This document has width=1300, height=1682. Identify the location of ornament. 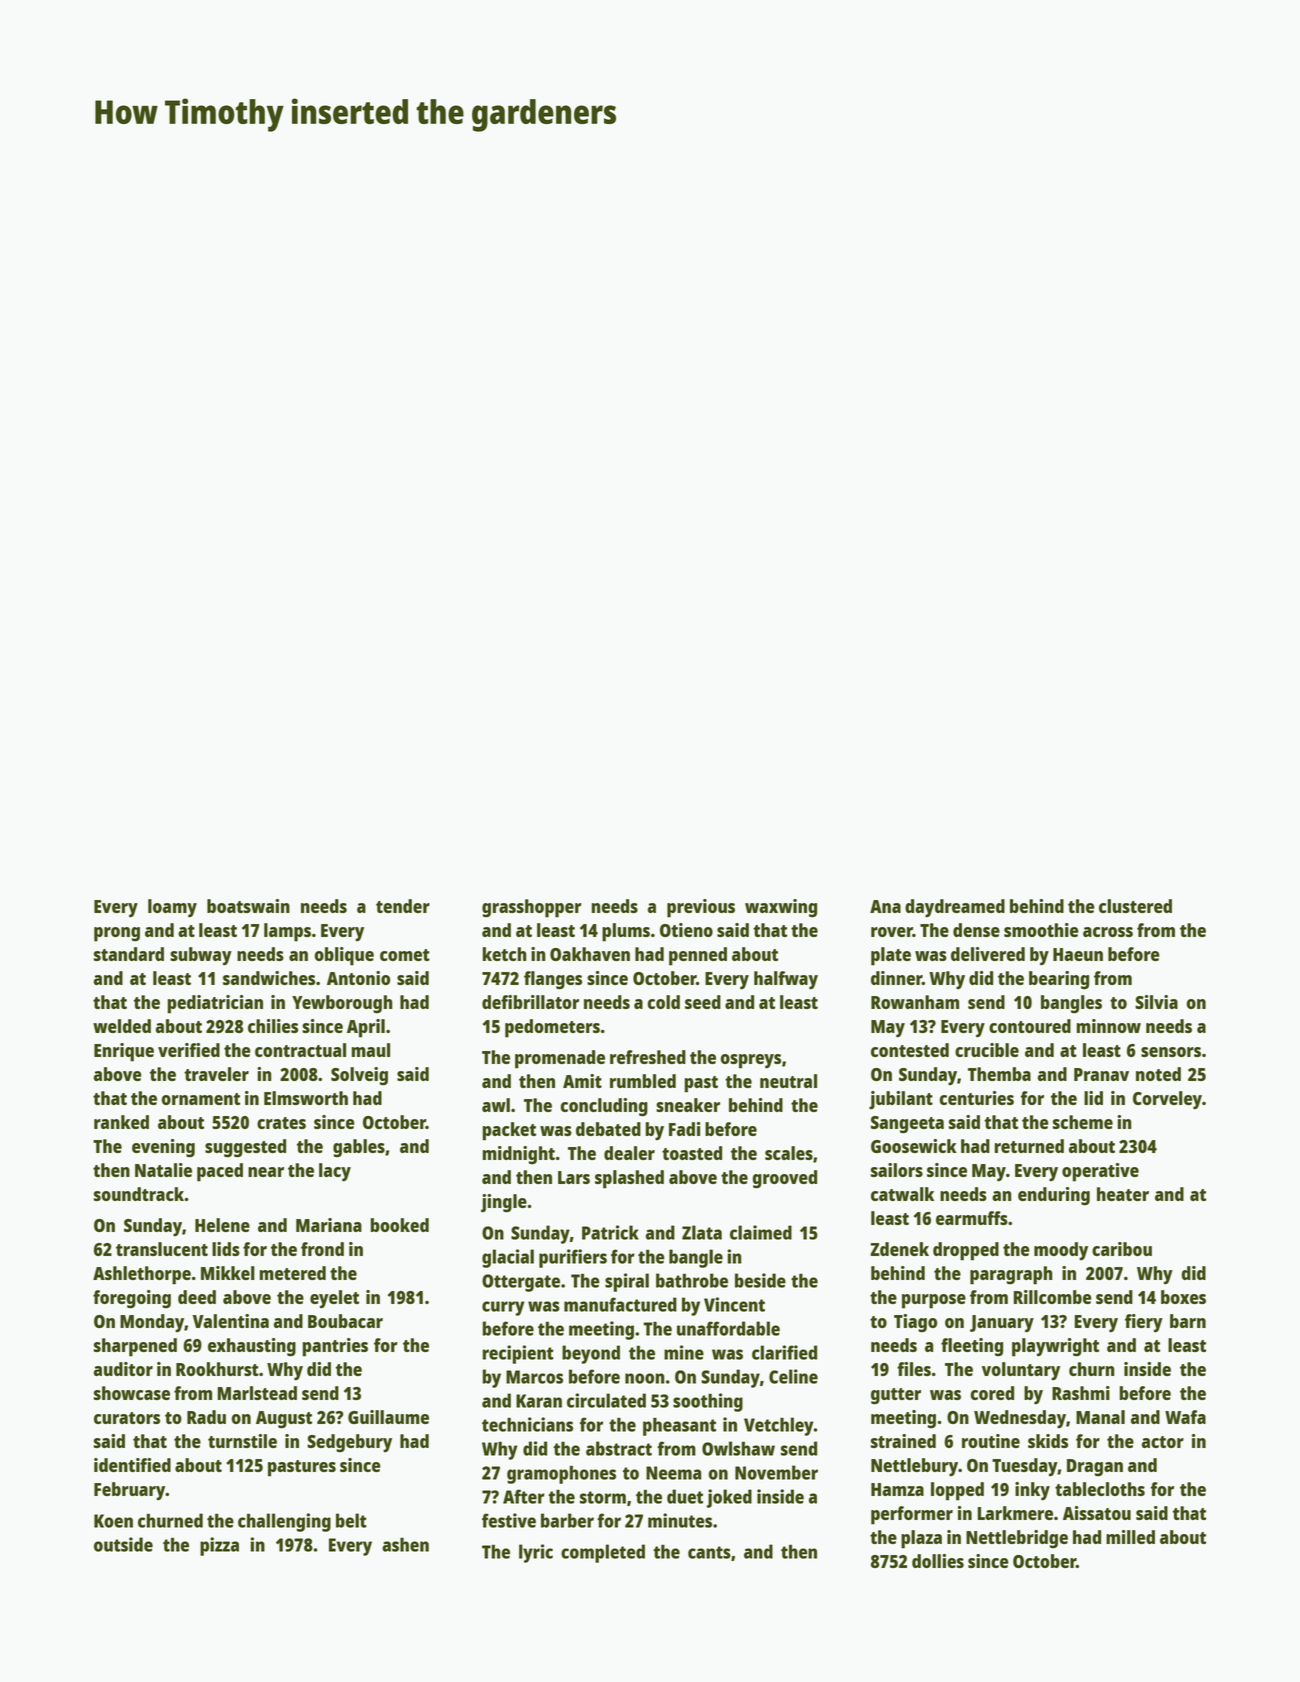
(201, 1099).
